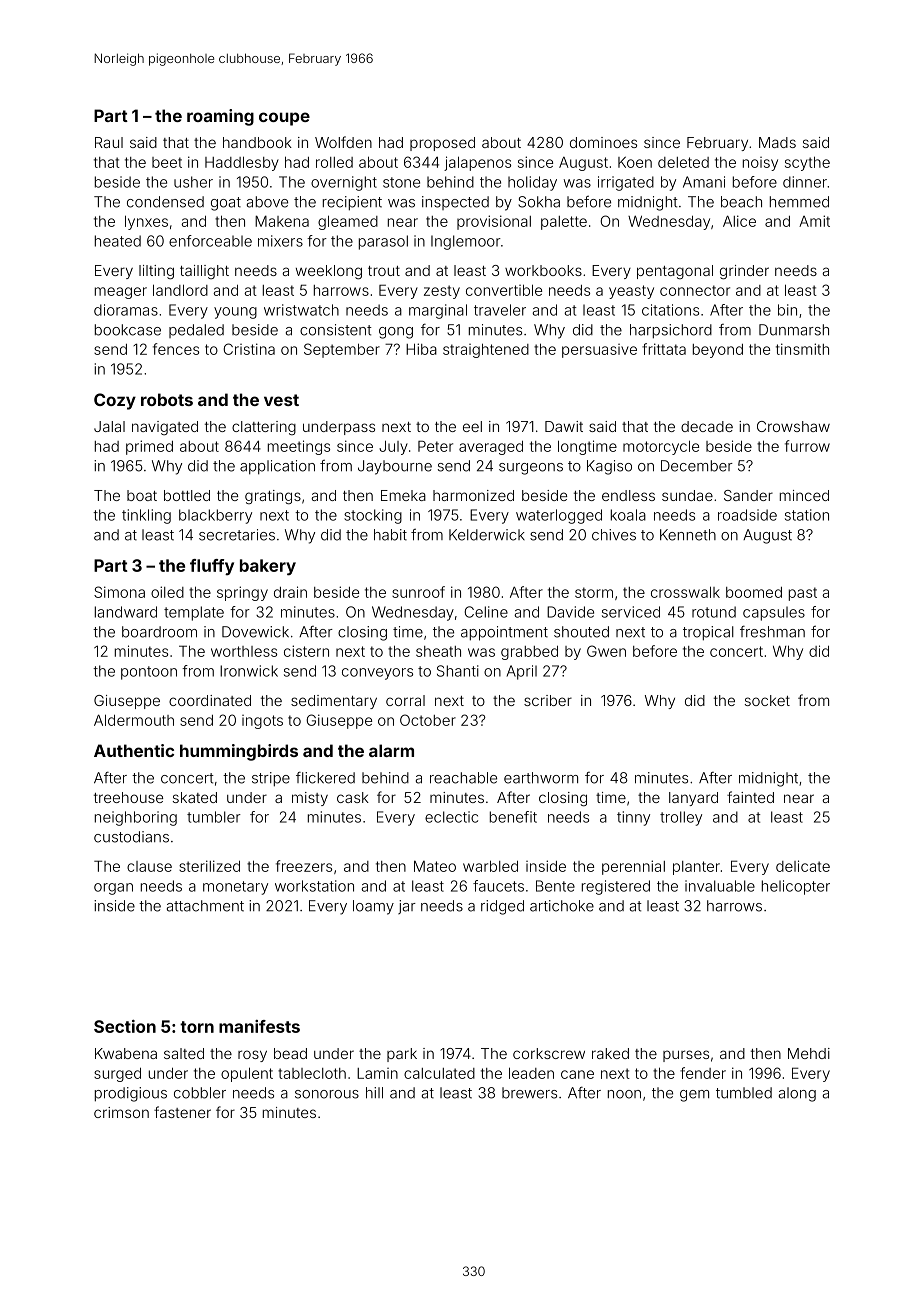  Describe the element at coordinates (555, 886) in the screenshot. I see `Bente` at that location.
